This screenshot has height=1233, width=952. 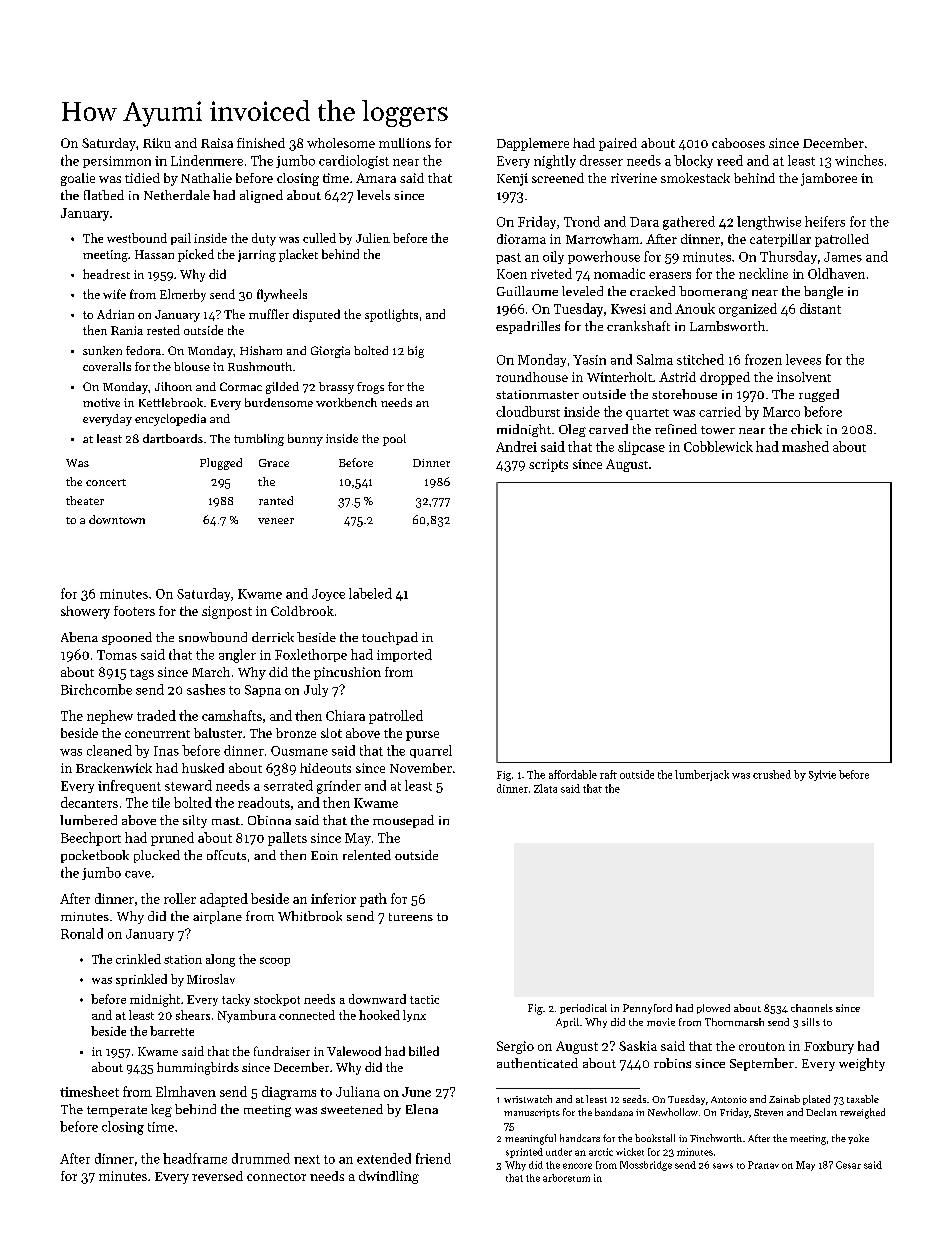 I want to click on reversed, so click(x=217, y=1176).
